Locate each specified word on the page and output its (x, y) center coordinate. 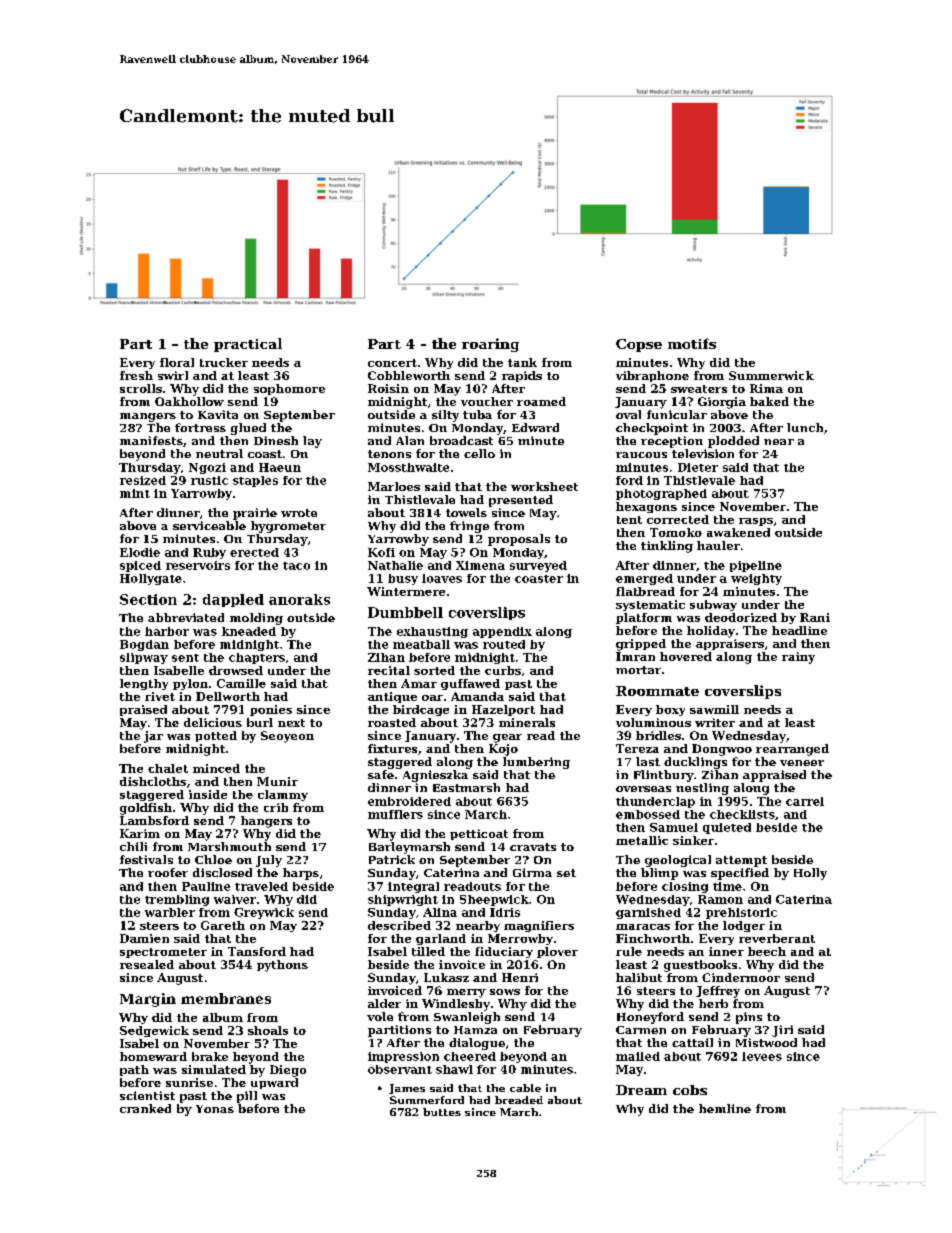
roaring (490, 345)
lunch (805, 427)
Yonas (215, 1109)
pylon (190, 684)
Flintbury (664, 776)
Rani (815, 617)
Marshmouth (229, 846)
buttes (442, 1112)
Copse (639, 345)
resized (143, 480)
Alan (410, 440)
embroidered (409, 801)
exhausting (432, 632)
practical (248, 345)
